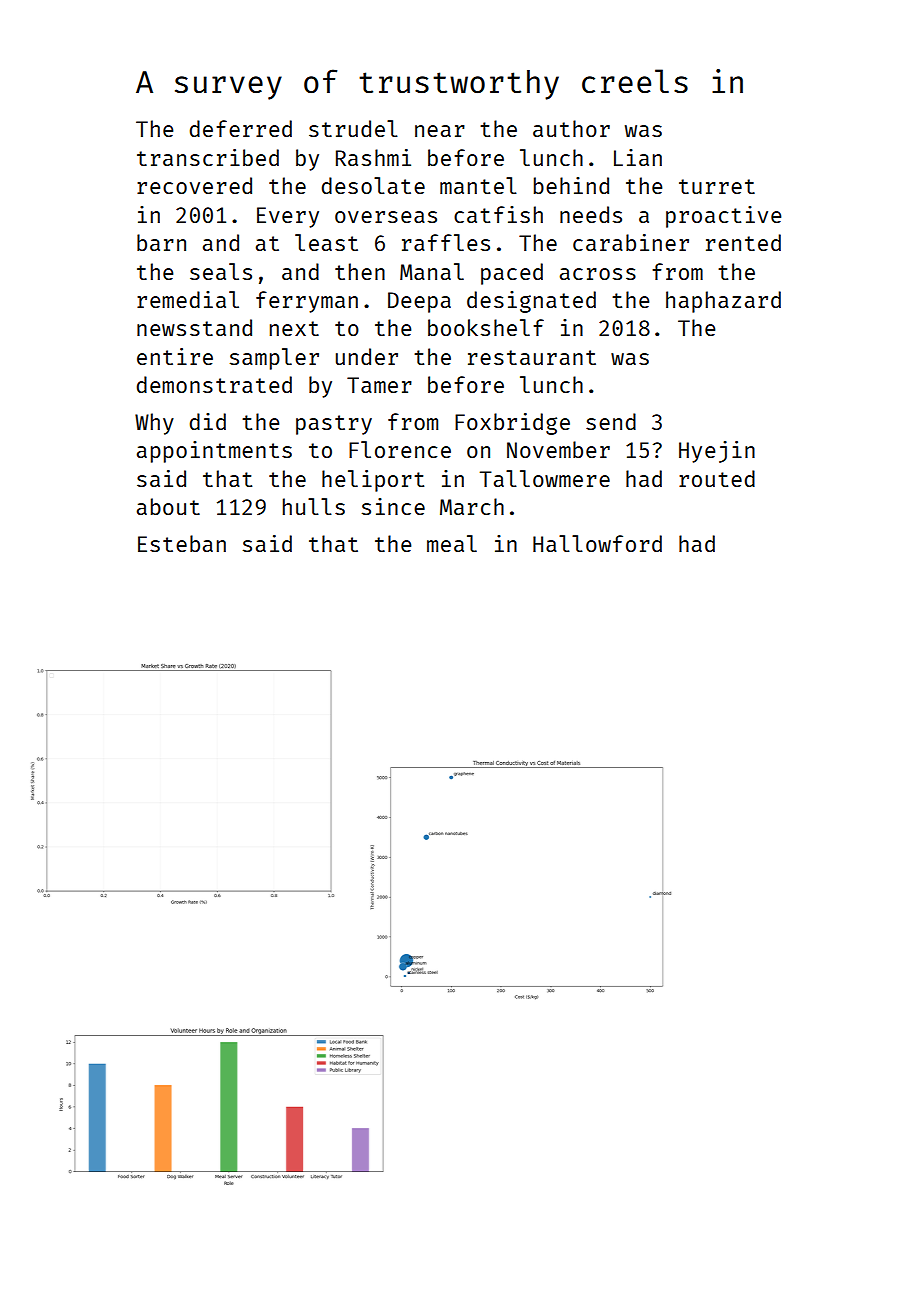 Image resolution: width=924 pixels, height=1311 pixels. What do you see at coordinates (400, 449) in the document?
I see `Florence` at bounding box center [400, 449].
